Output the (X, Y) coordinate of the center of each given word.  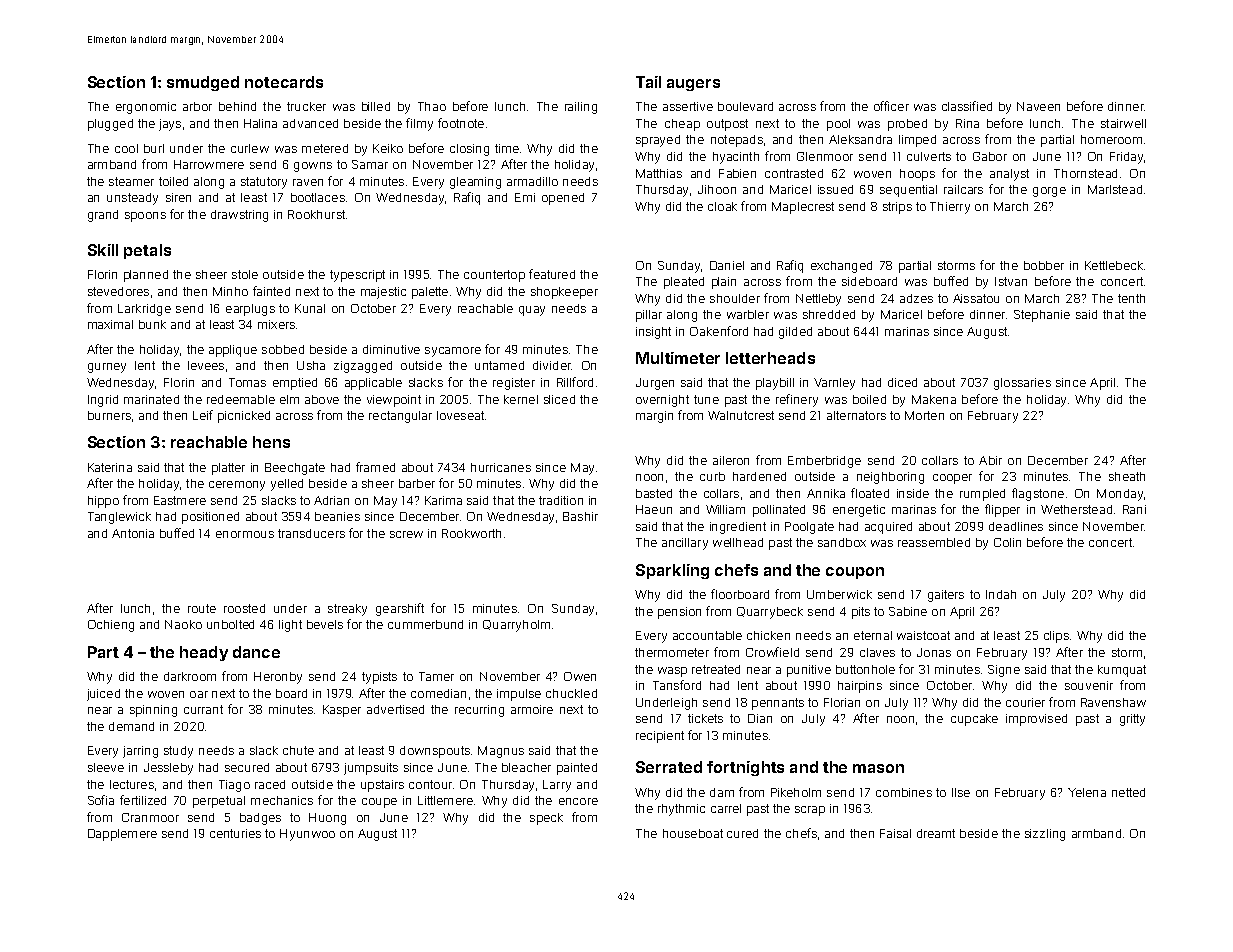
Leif (203, 415)
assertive (688, 106)
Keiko (388, 148)
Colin (1007, 542)
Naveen (1038, 106)
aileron (731, 460)
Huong (327, 819)
